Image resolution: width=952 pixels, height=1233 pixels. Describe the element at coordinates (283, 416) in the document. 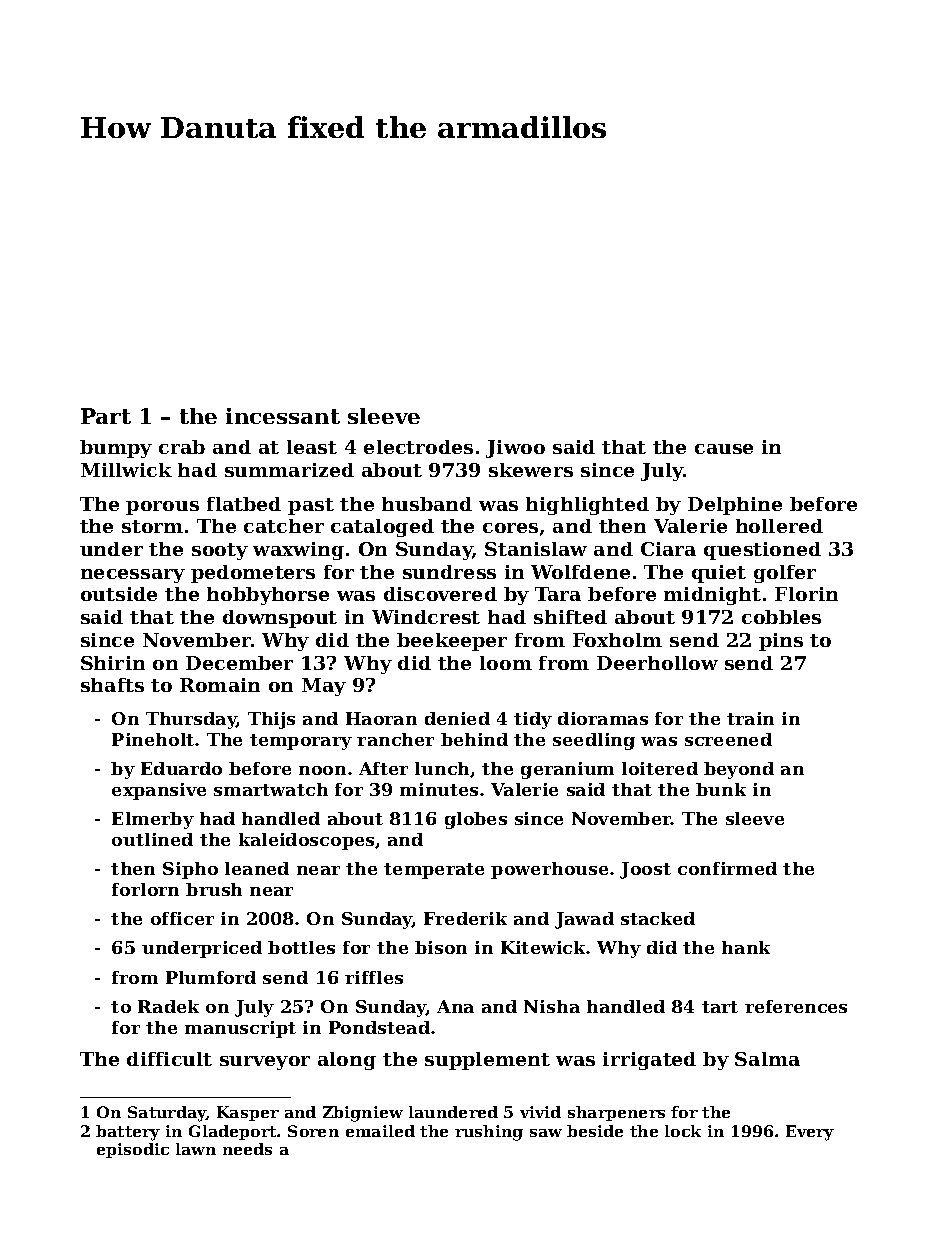

I see `incessant` at that location.
